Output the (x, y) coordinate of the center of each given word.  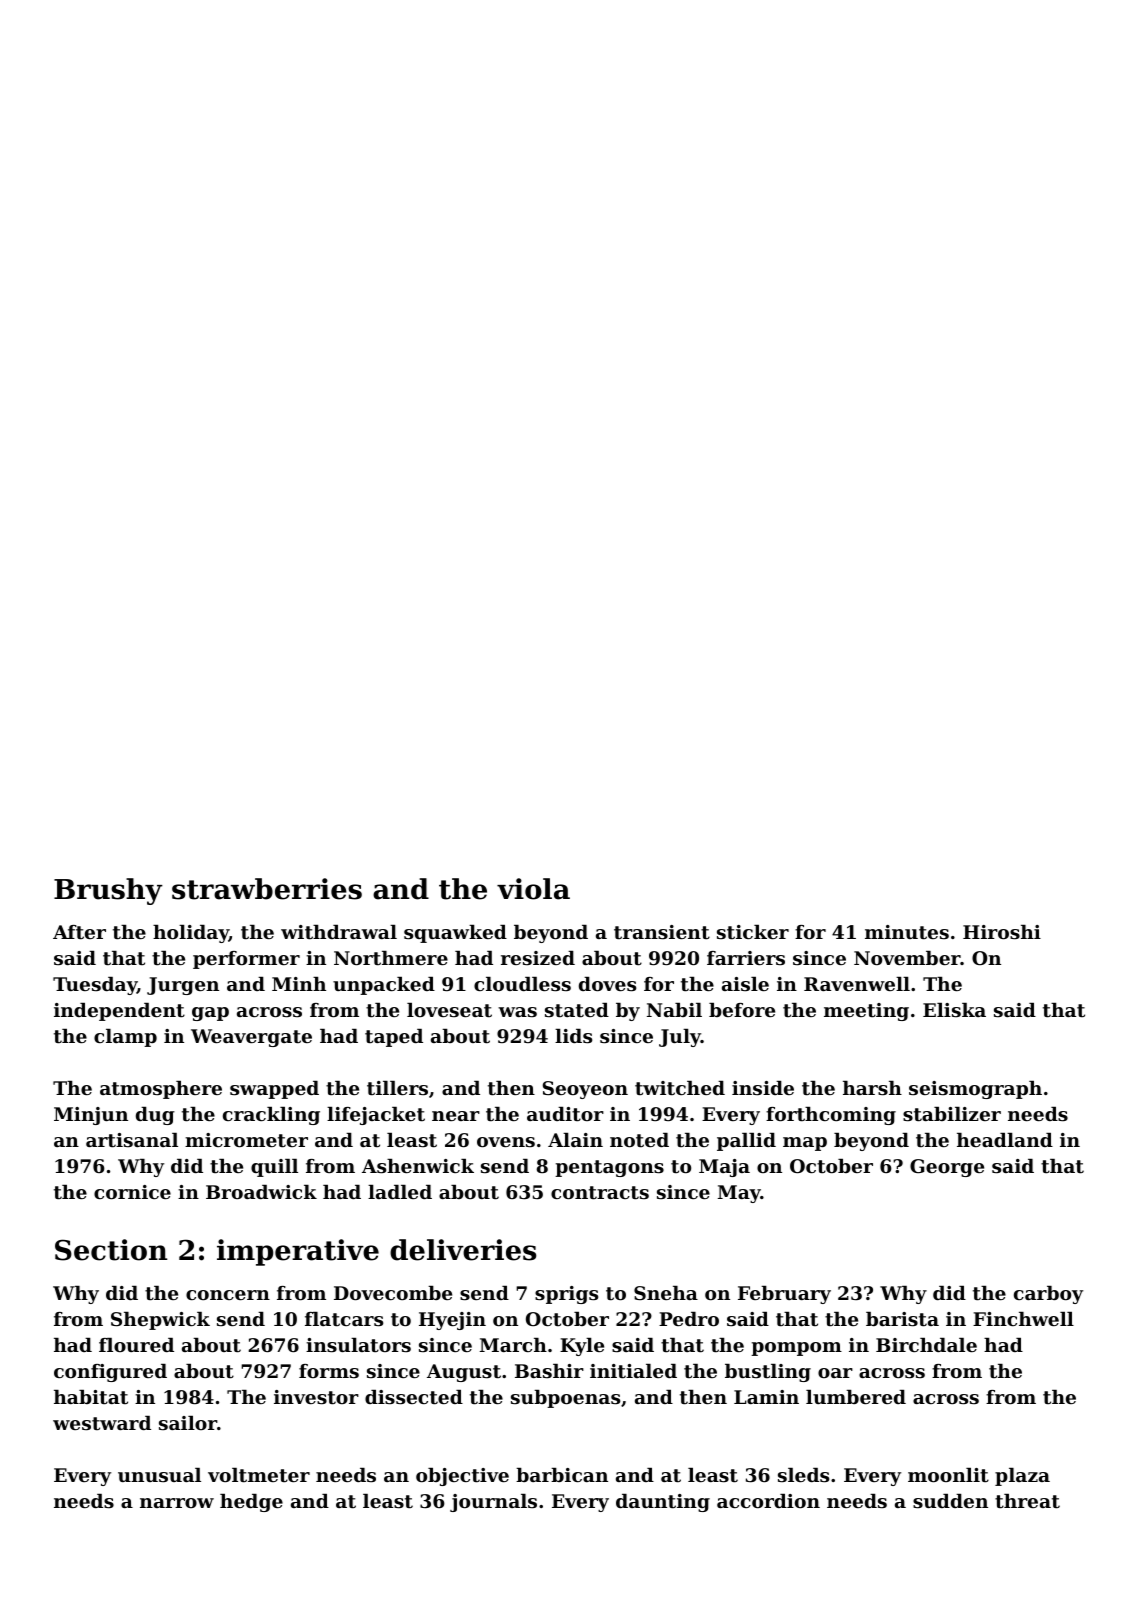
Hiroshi (1002, 932)
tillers (397, 1088)
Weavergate (251, 1038)
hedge (251, 1503)
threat (1027, 1501)
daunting (663, 1503)
